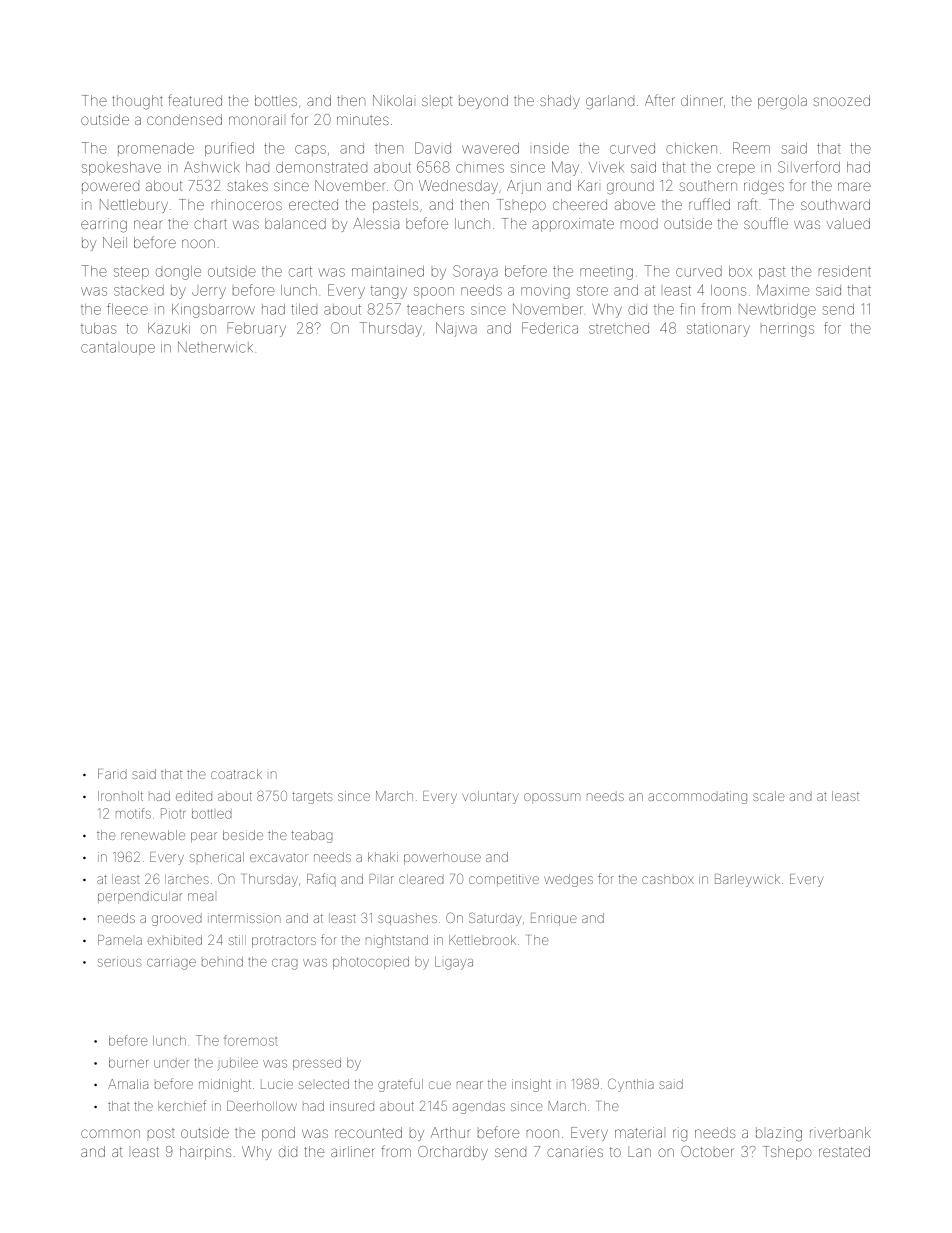  I want to click on Alessia, so click(376, 223).
